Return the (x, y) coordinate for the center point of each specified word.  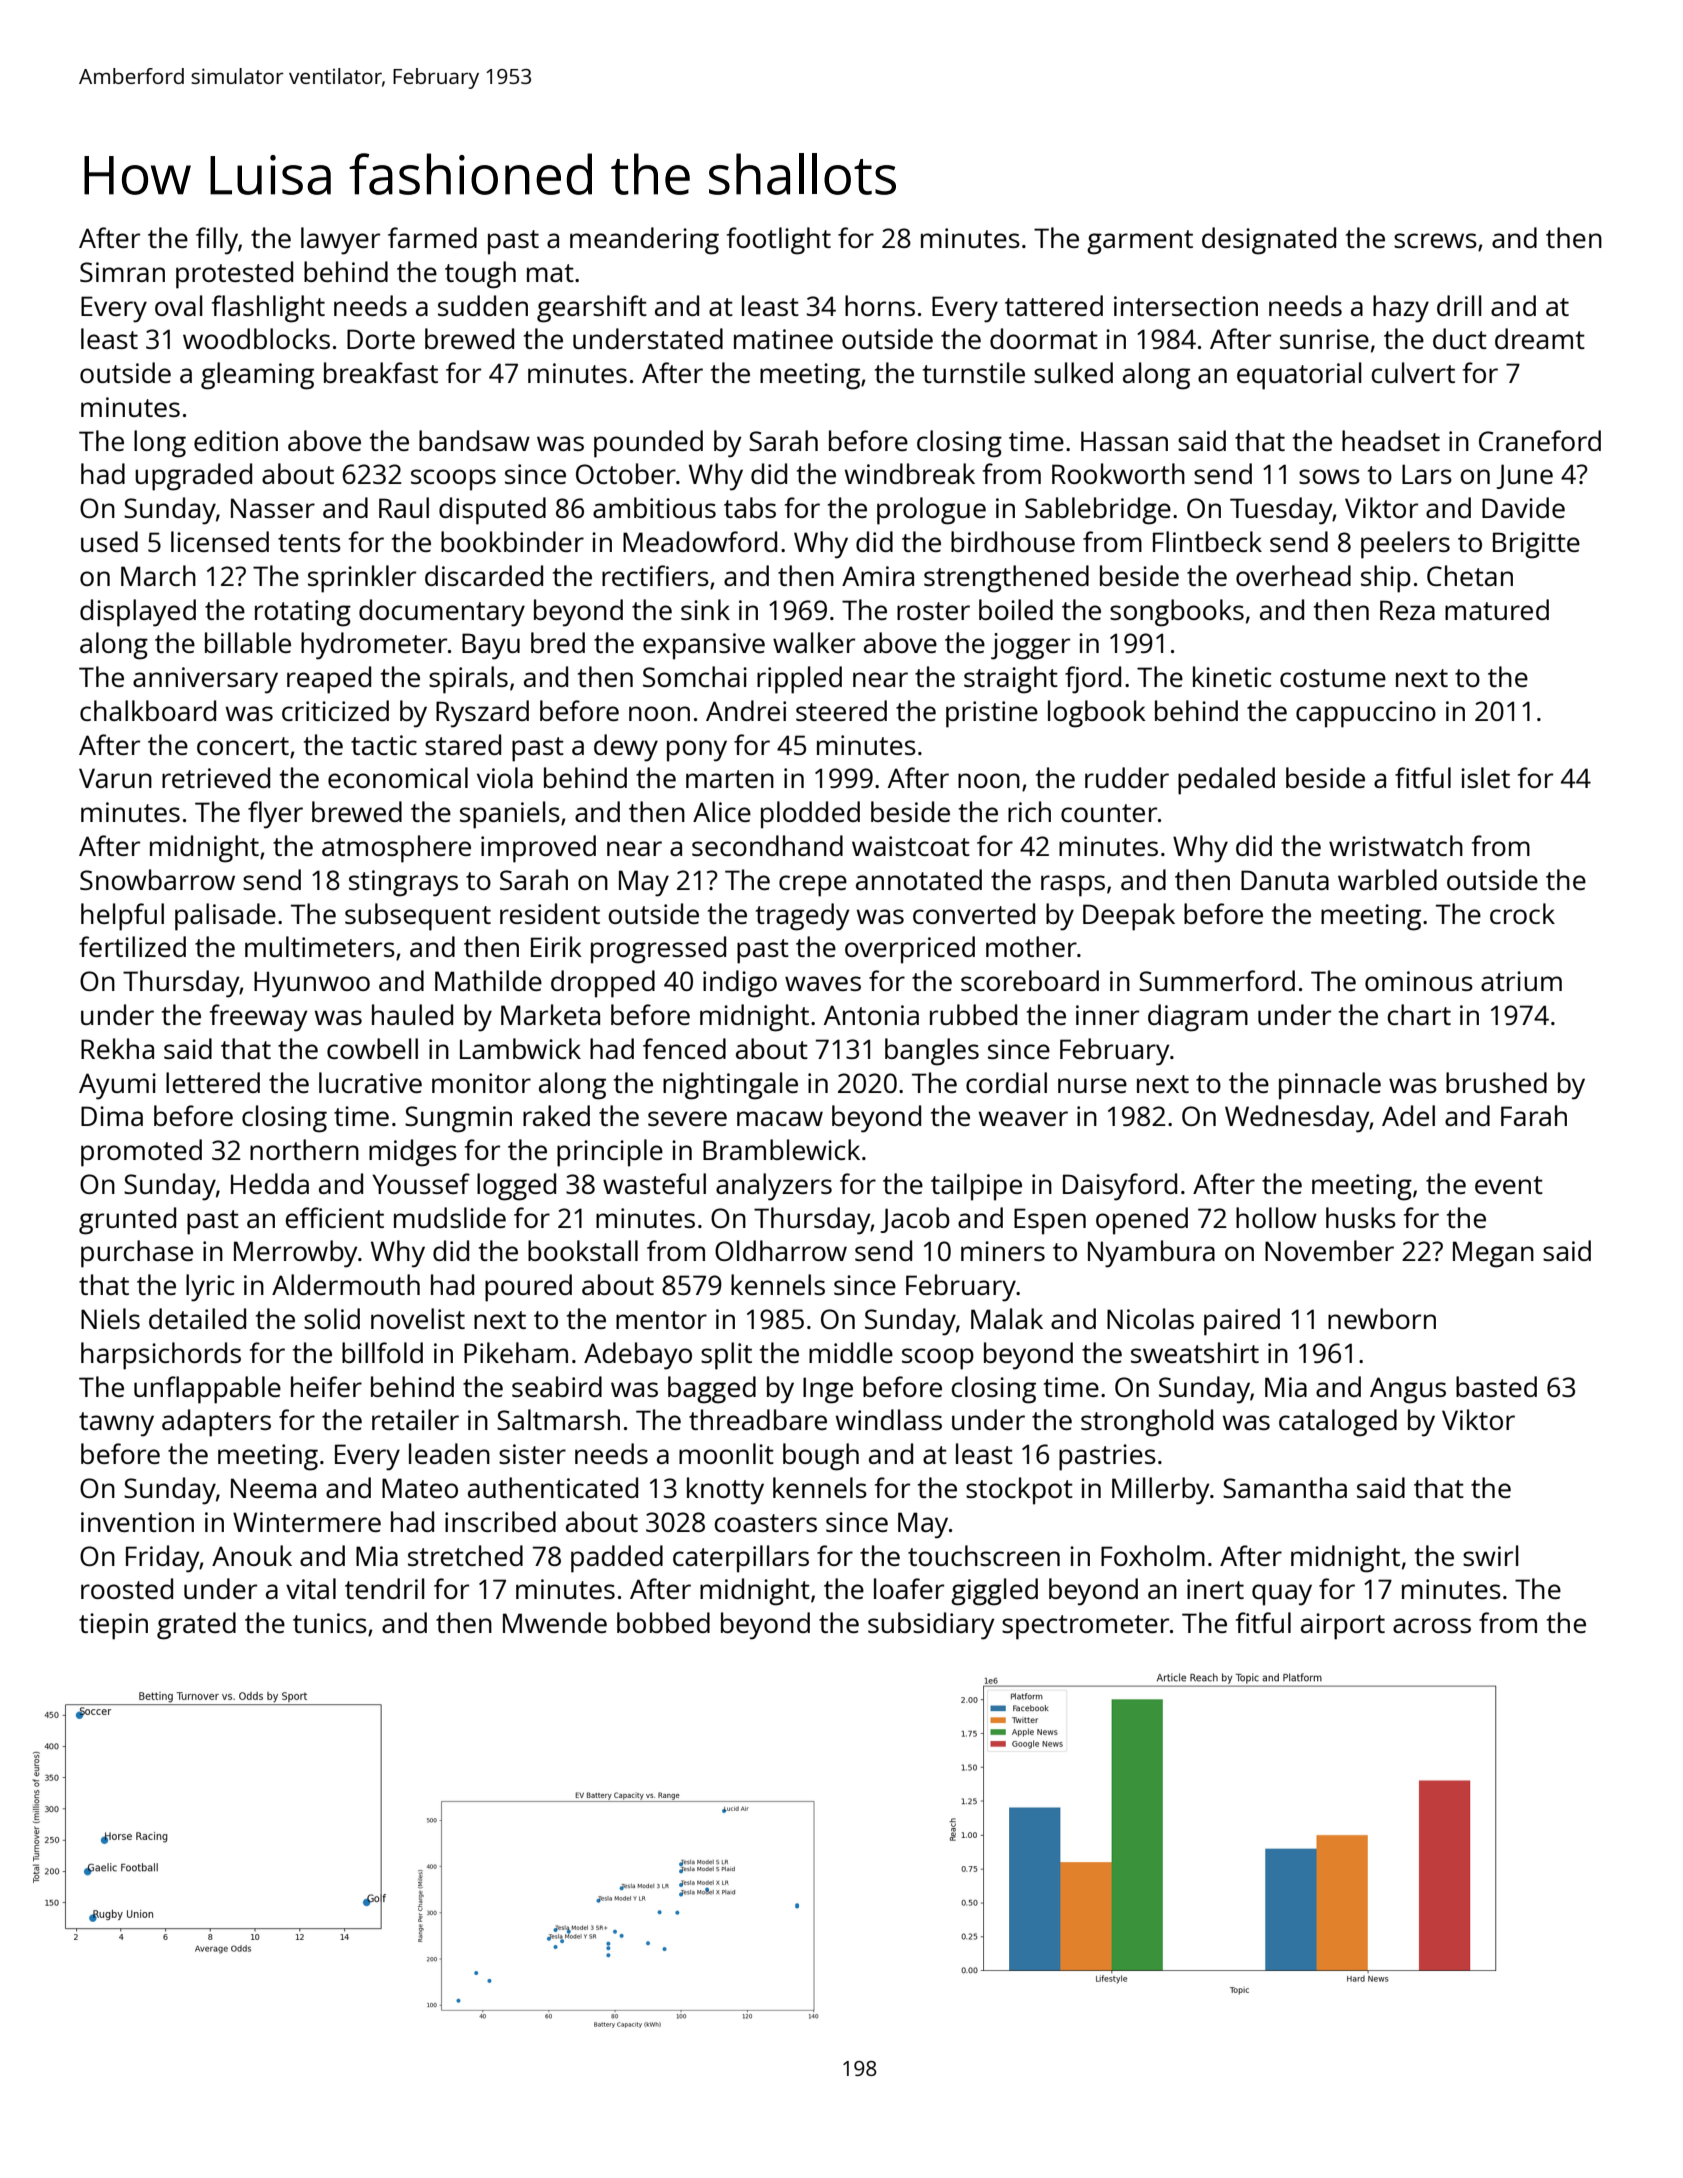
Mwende (555, 1622)
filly (217, 241)
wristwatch (1396, 845)
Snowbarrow (157, 879)
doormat (1044, 338)
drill (1459, 305)
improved (538, 849)
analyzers (774, 1187)
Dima (112, 1116)
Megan (1493, 1254)
